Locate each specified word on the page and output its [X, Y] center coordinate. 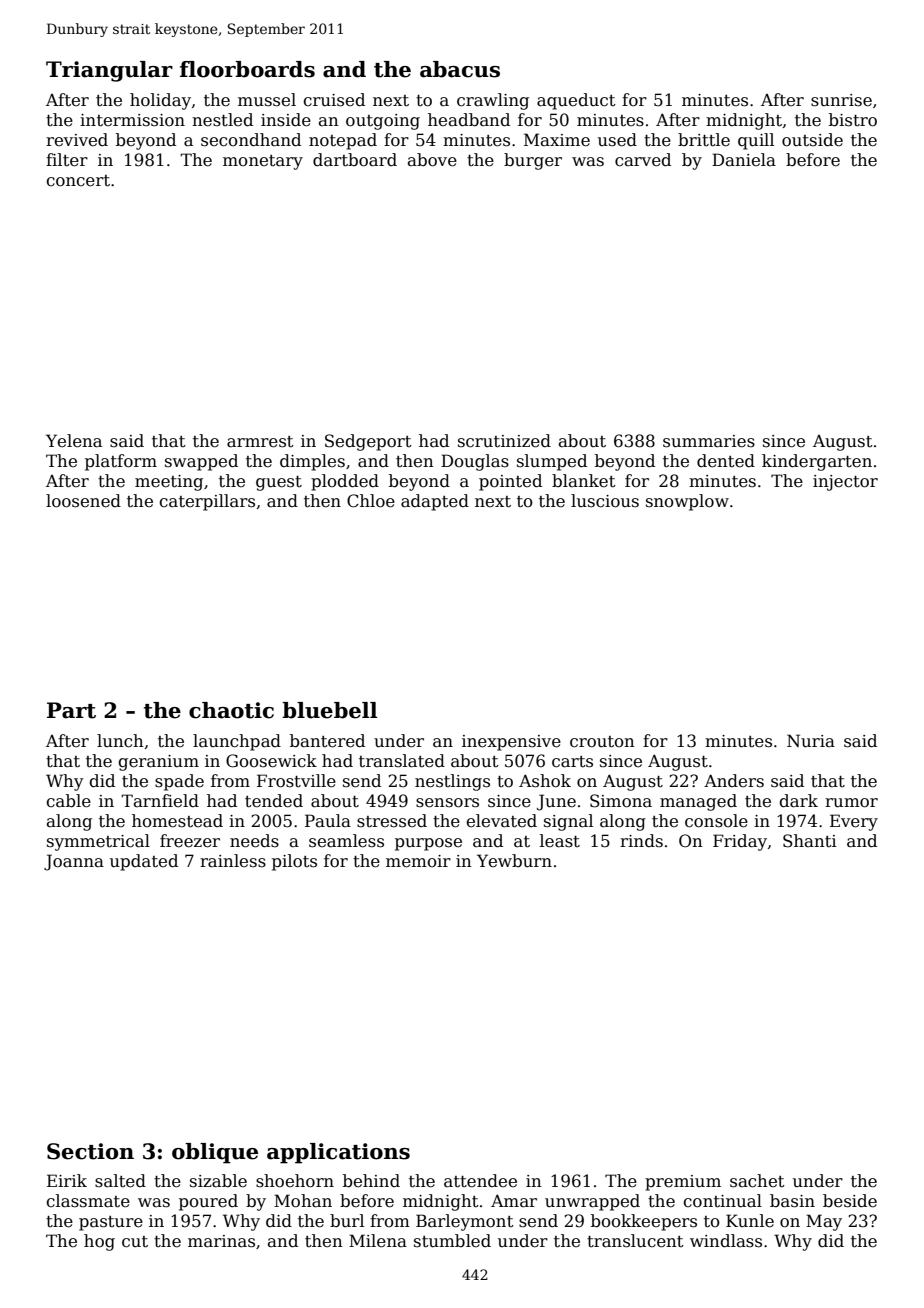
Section [90, 1151]
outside [812, 140]
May [824, 1222]
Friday [740, 842]
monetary [263, 162]
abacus [460, 69]
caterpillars [207, 502]
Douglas [475, 462]
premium [683, 1183]
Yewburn [514, 861]
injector [845, 483]
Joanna [74, 862]
